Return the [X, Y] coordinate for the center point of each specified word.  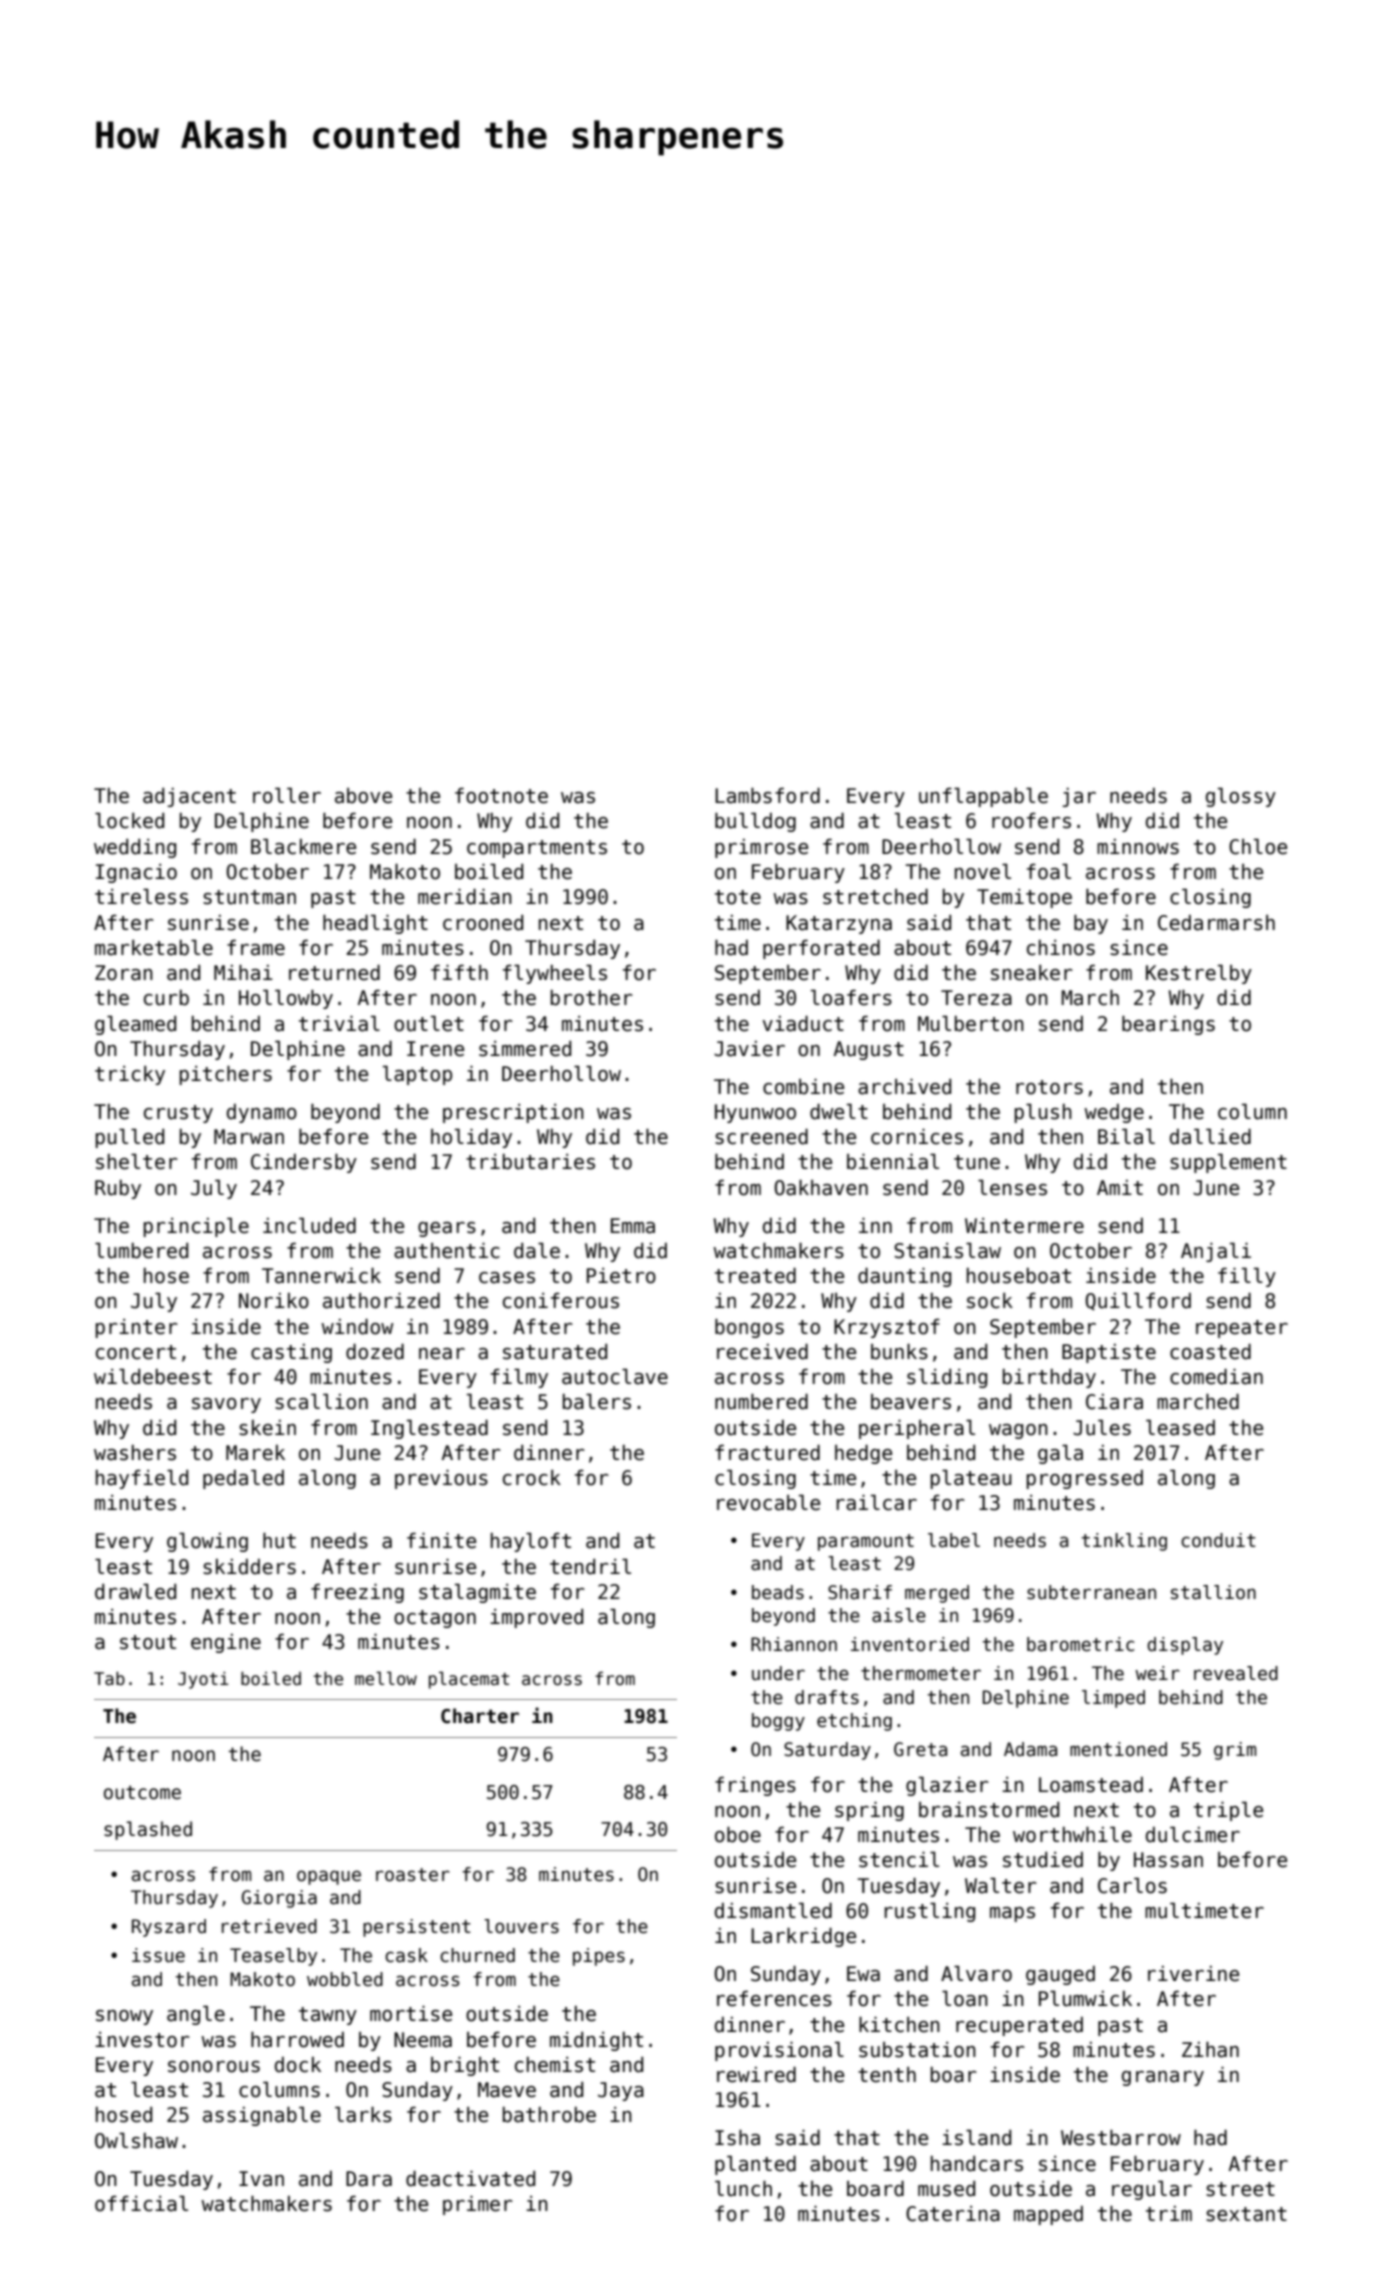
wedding [135, 848]
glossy [1241, 797]
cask [406, 1955]
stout [148, 1642]
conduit [1218, 1540]
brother [592, 998]
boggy [778, 1722]
